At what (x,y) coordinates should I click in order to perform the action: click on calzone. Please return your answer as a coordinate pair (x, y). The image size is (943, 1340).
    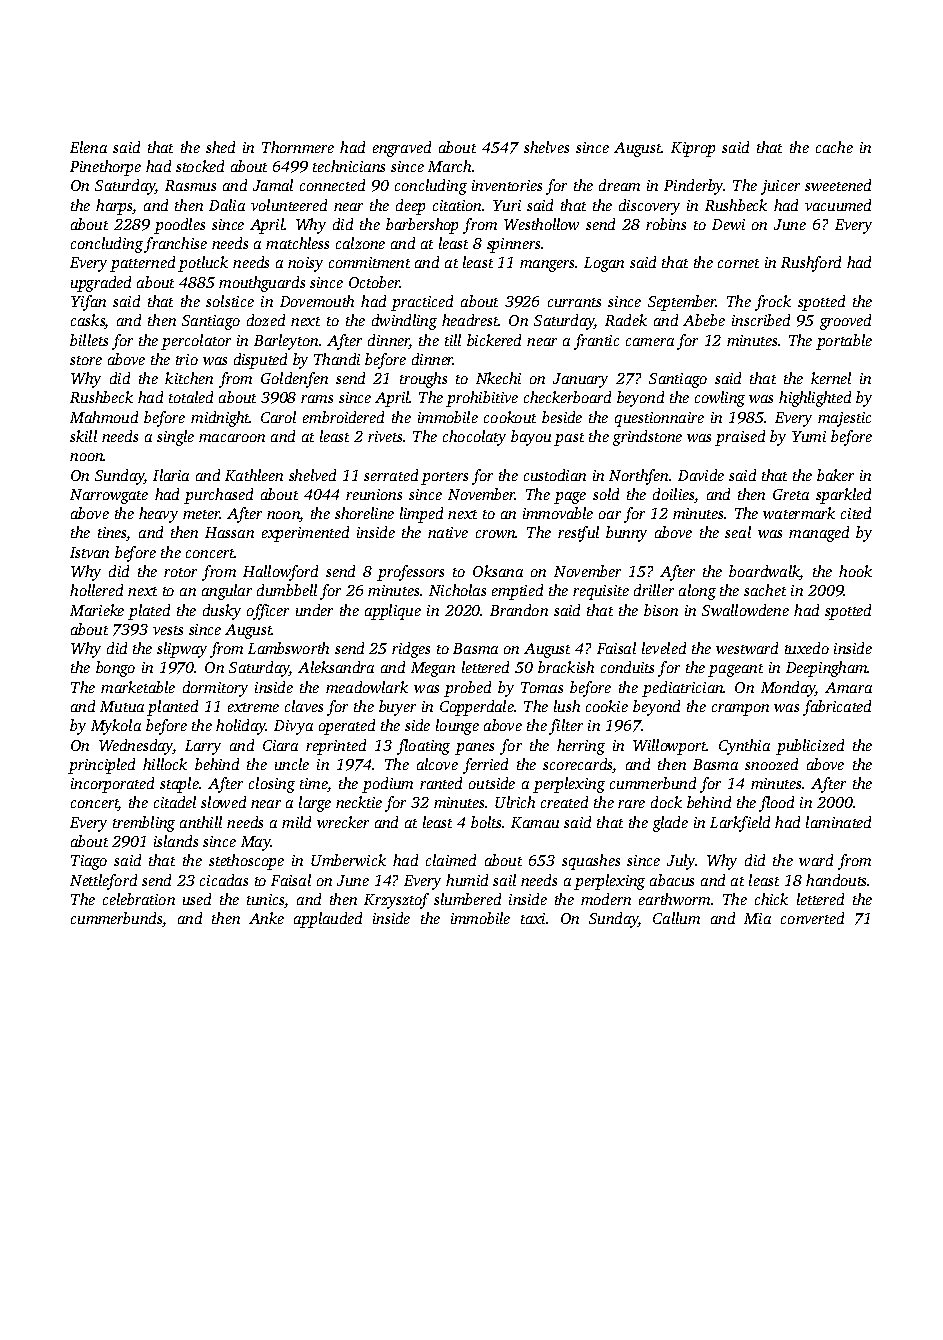
    Looking at the image, I should click on (360, 243).
